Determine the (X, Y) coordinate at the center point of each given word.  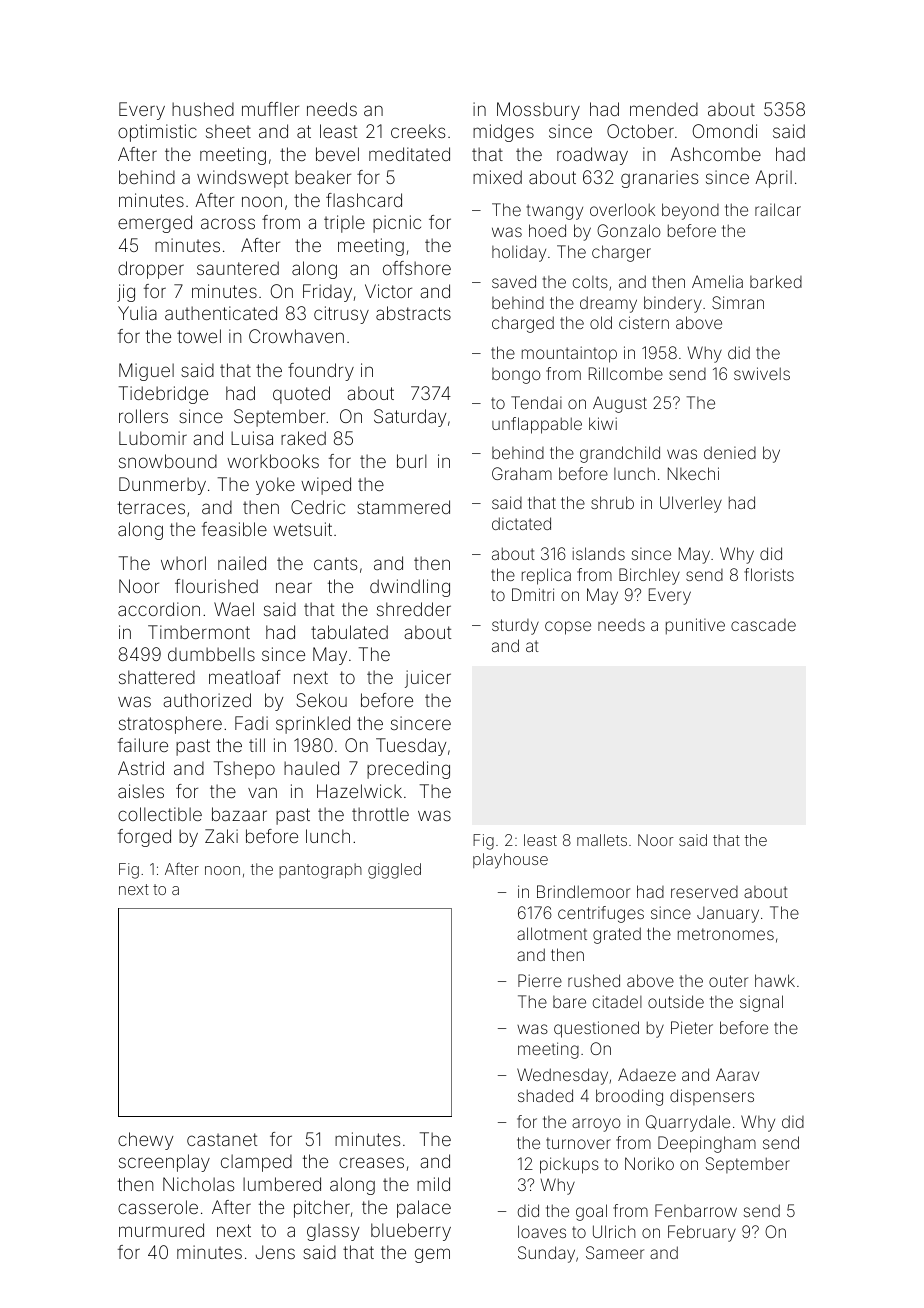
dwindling (410, 588)
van (262, 792)
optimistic (157, 133)
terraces (151, 507)
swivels (762, 373)
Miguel (146, 372)
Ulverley (691, 504)
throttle (380, 814)
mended (664, 109)
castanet (222, 1139)
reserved (704, 892)
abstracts (413, 313)
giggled (394, 871)
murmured (161, 1230)
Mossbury (538, 111)
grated (617, 935)
